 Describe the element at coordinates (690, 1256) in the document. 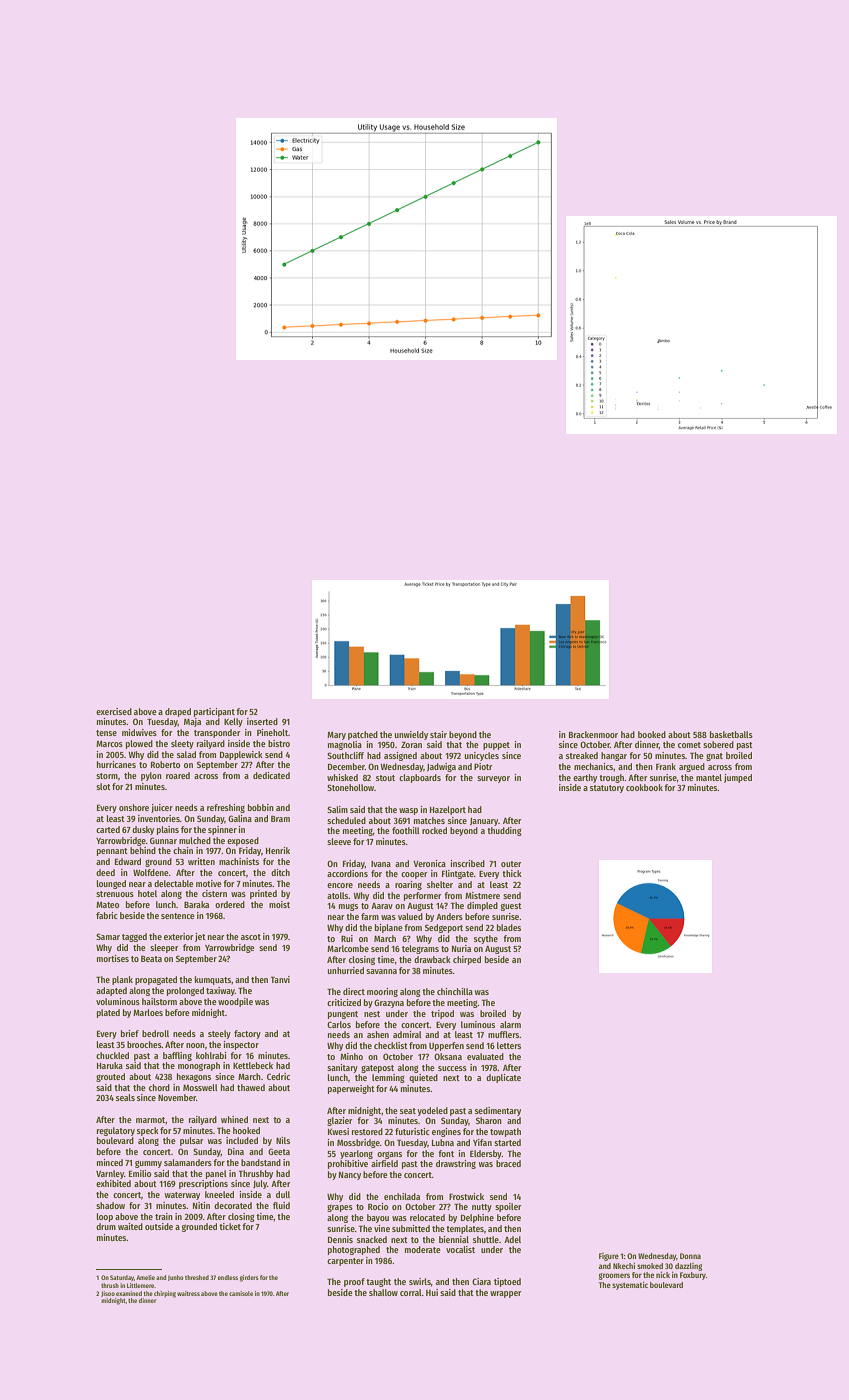

I see `Donna` at that location.
